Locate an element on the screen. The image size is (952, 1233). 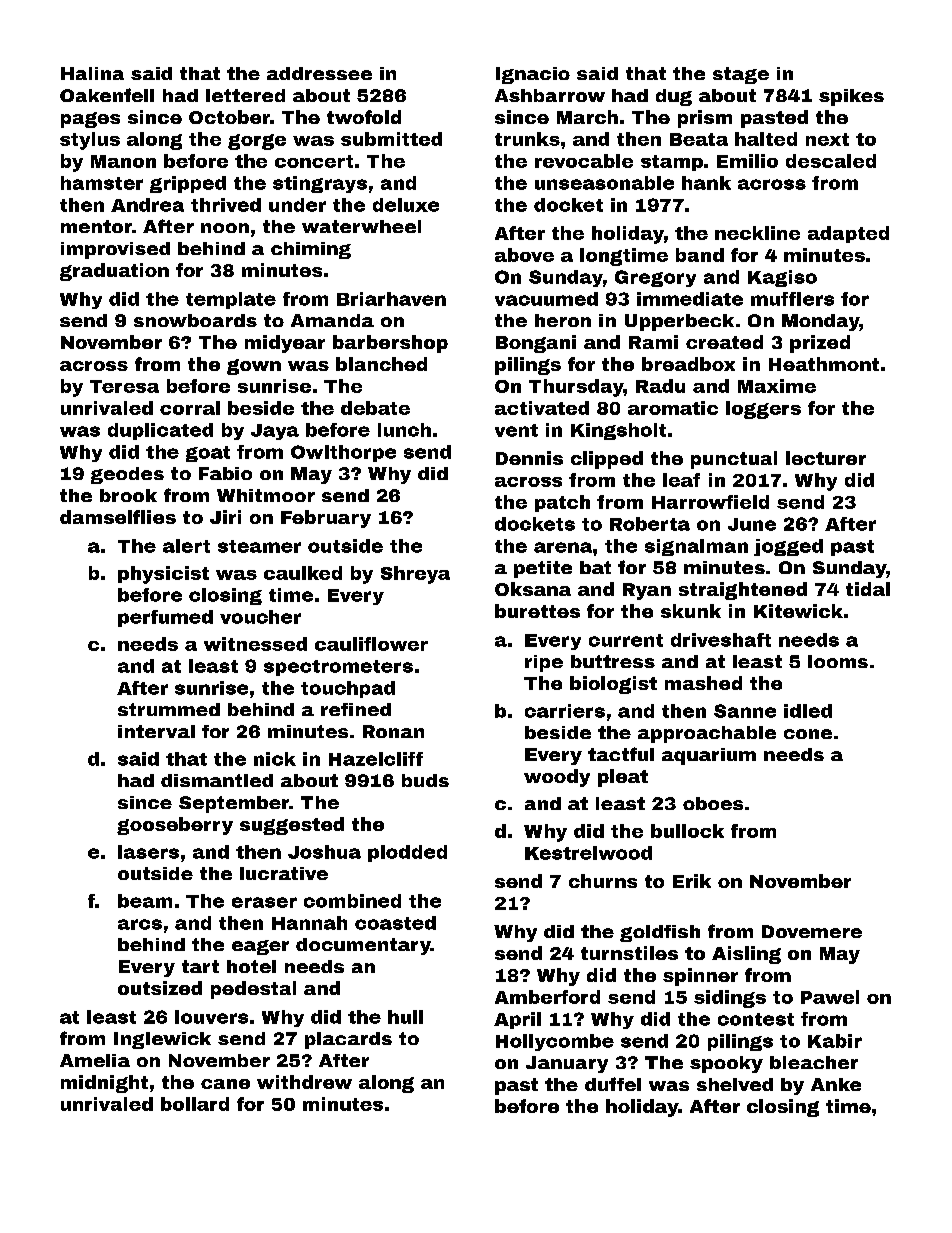
hank is located at coordinates (706, 183).
